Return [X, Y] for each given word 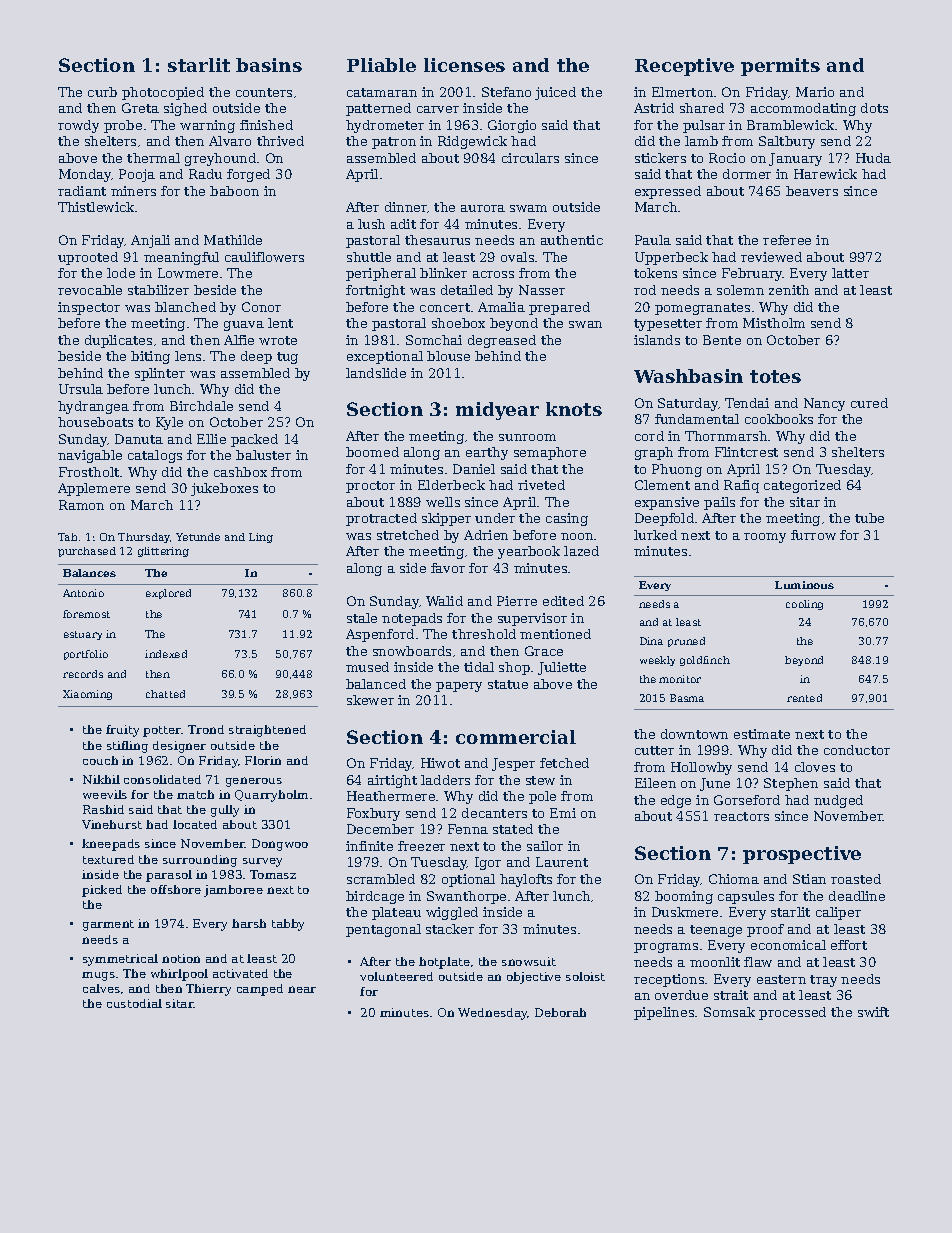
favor [448, 568]
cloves [815, 767]
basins [269, 65]
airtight [392, 781]
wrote [278, 340]
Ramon [81, 505]
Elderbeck [451, 485]
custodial [134, 1003]
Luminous [804, 585]
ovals [517, 257]
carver [438, 109]
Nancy [824, 404]
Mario [815, 92]
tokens [655, 273]
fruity [122, 731]
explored [168, 594]
